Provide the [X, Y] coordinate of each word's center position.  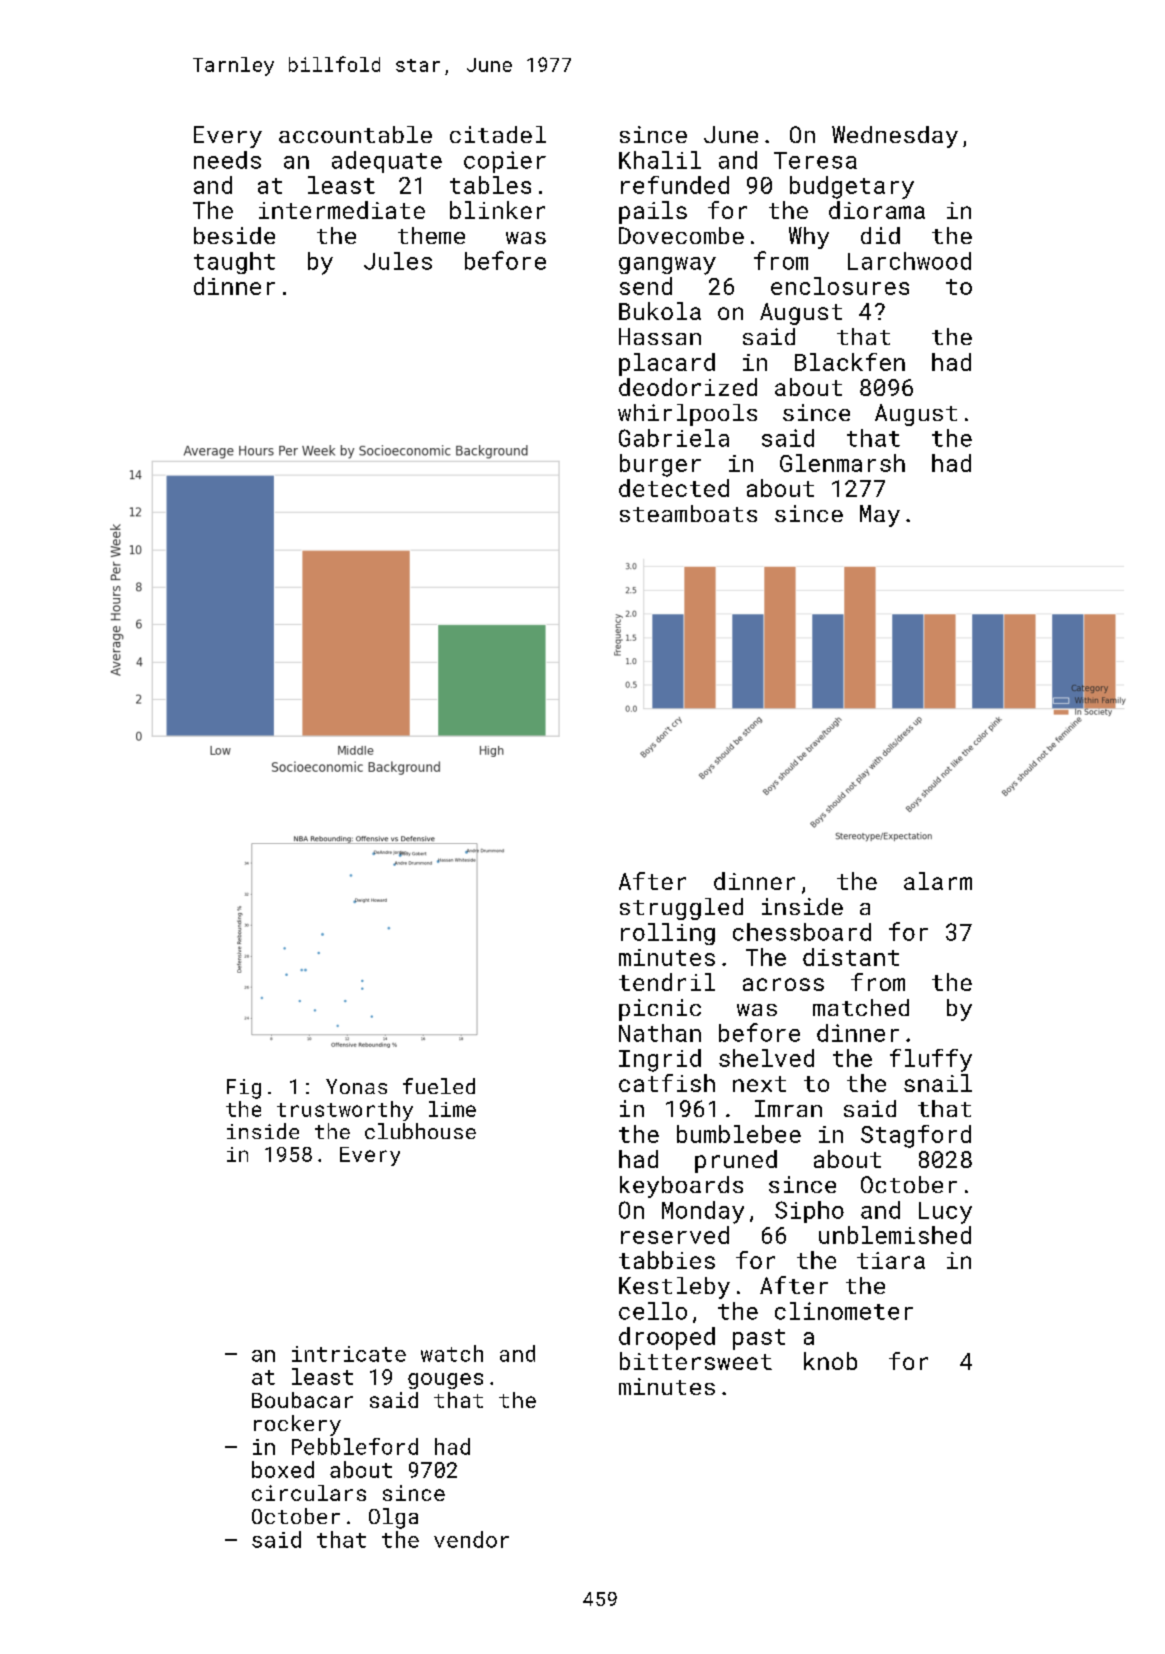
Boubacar [302, 1400]
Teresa [815, 160]
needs [227, 160]
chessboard [802, 932]
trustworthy [345, 1111]
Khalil [660, 160]
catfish [667, 1083]
